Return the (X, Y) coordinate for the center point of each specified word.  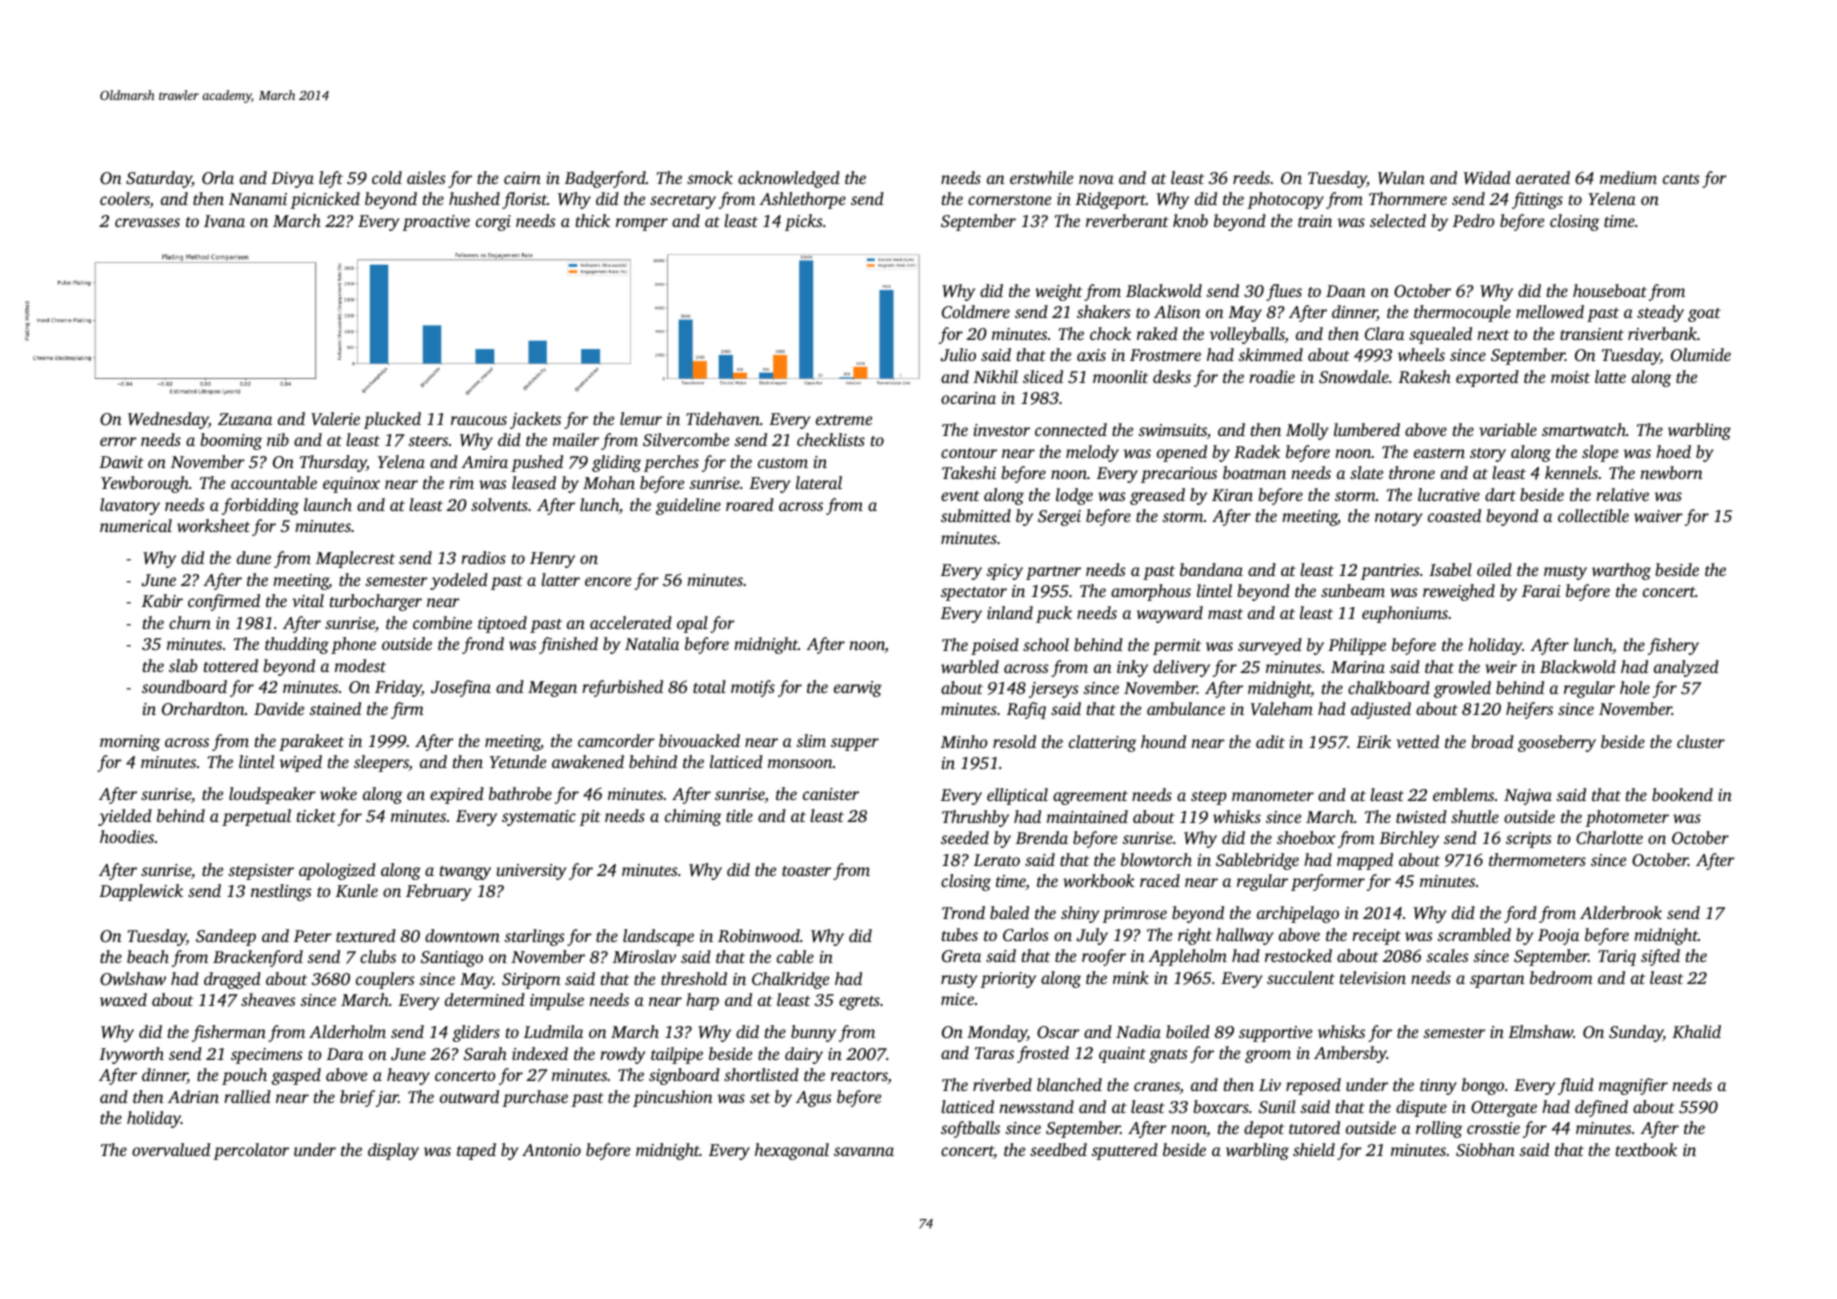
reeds (1251, 177)
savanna (864, 1151)
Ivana (224, 221)
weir (1501, 667)
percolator (251, 1151)
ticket (316, 815)
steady (1660, 313)
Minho (964, 741)
